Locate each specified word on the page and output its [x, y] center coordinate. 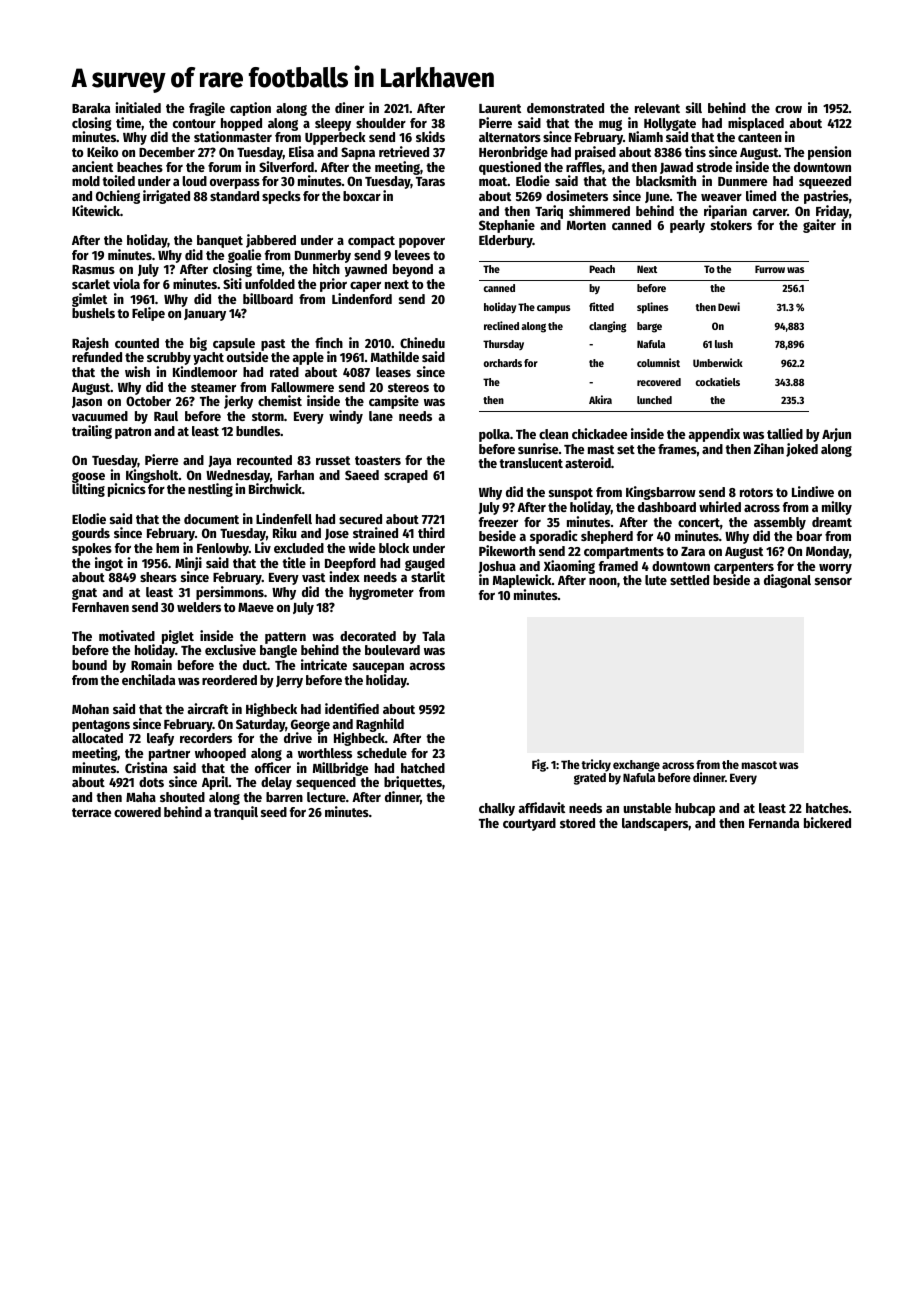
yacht [208, 358]
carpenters [744, 568]
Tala [433, 636]
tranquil [236, 813]
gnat [84, 594]
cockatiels [718, 381]
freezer [498, 522]
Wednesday [238, 476]
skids [430, 136]
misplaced [757, 124]
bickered [827, 822]
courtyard [529, 824]
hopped [241, 124]
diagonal [787, 581]
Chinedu [422, 342]
